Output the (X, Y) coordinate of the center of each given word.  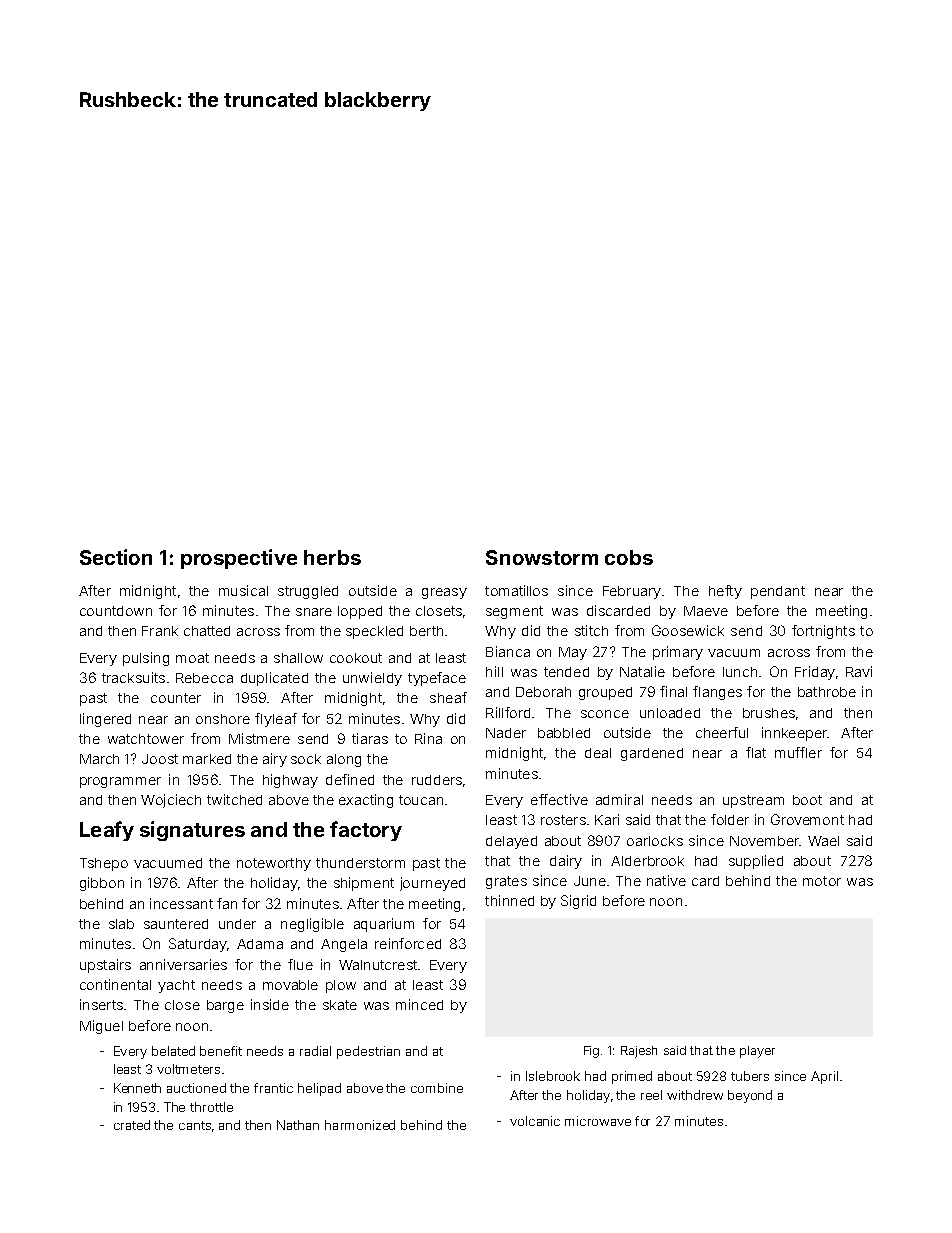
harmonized (360, 1125)
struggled (308, 592)
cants (195, 1125)
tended (566, 672)
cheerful (722, 732)
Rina (428, 738)
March (99, 759)
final (673, 691)
